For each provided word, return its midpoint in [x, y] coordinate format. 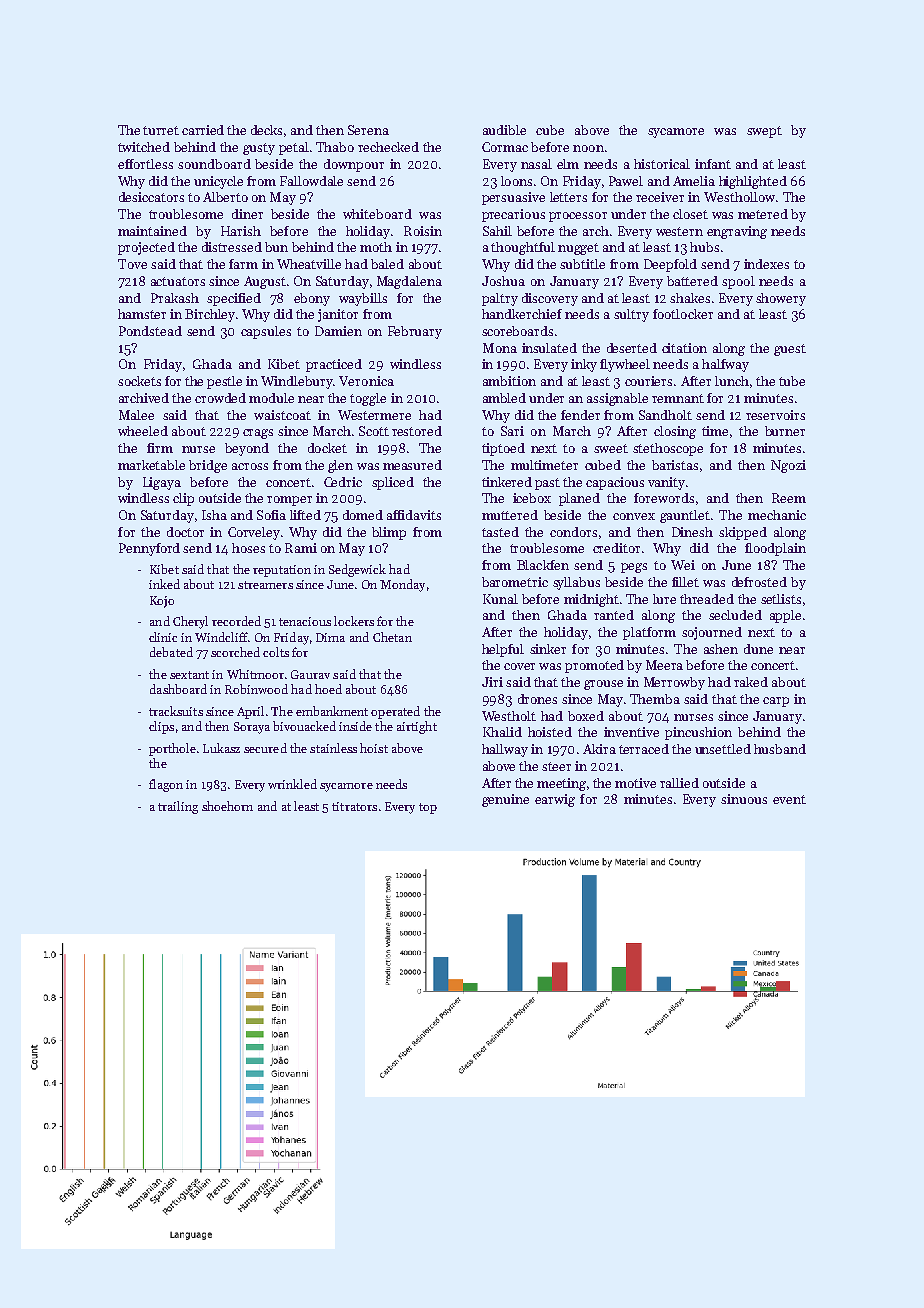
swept [764, 132]
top [428, 808]
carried [203, 130]
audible [504, 130]
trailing [178, 807]
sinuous [744, 799]
